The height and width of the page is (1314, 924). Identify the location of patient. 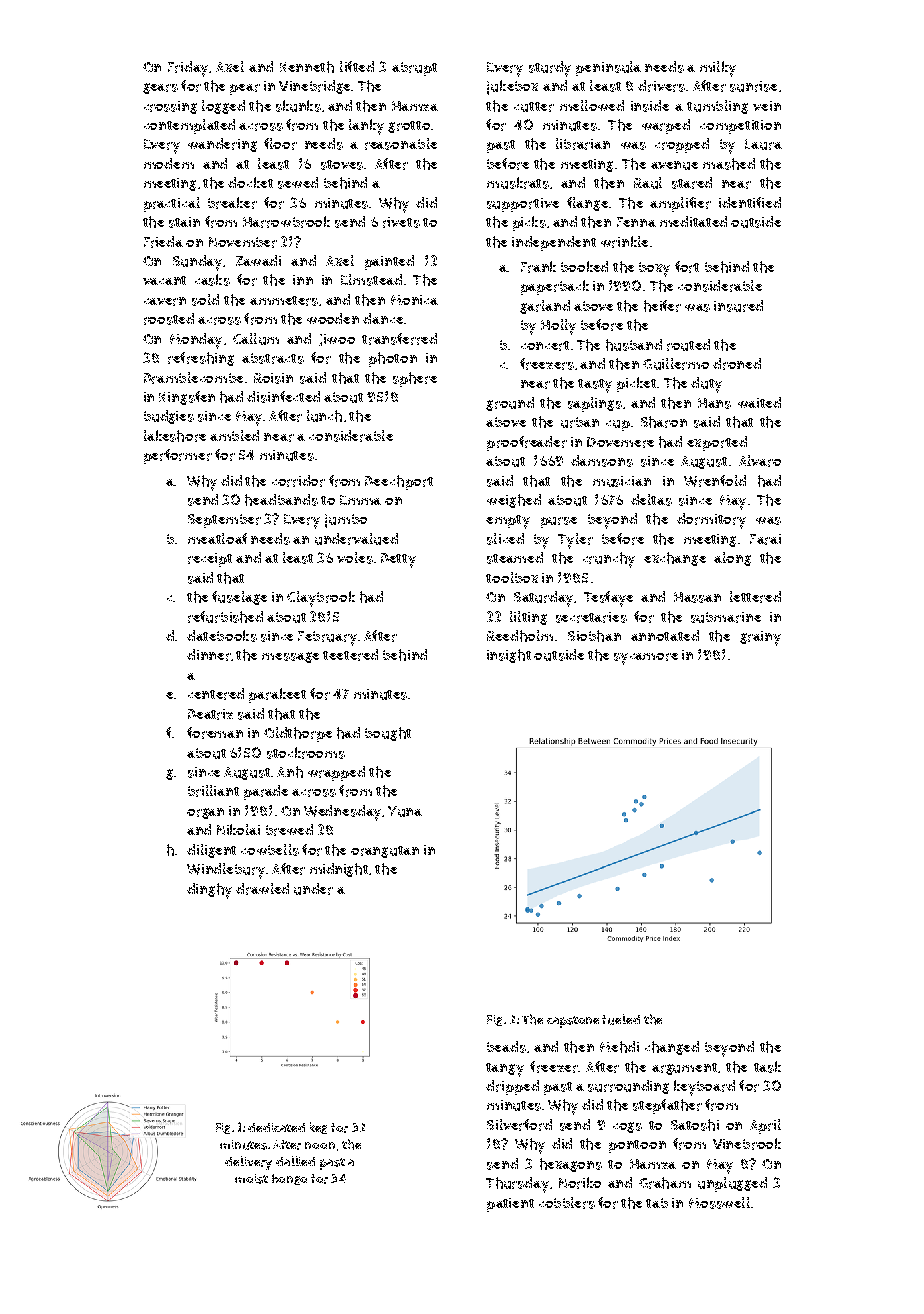
(510, 1205).
